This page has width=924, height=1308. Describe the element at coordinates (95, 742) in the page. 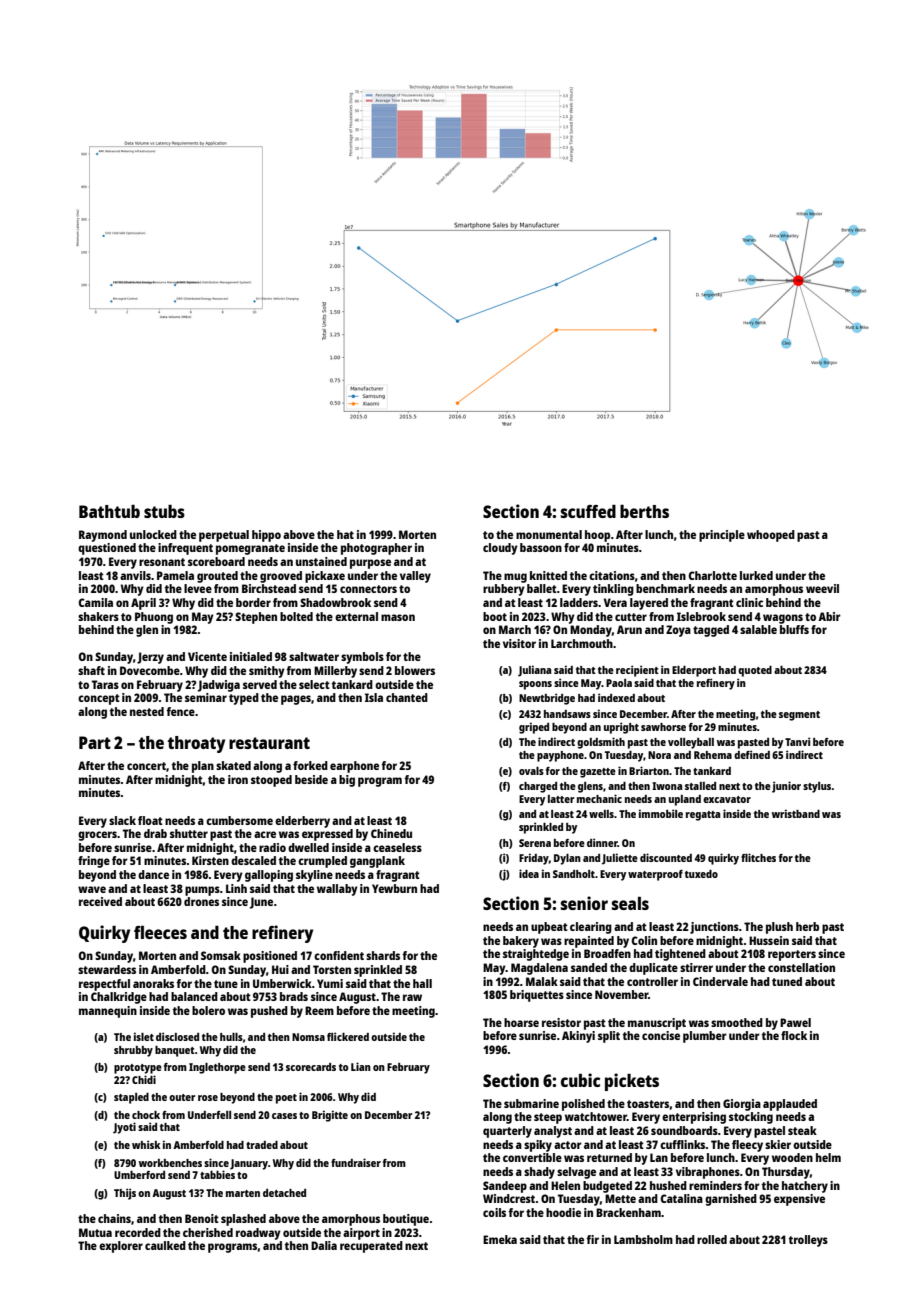

I see `Part` at that location.
